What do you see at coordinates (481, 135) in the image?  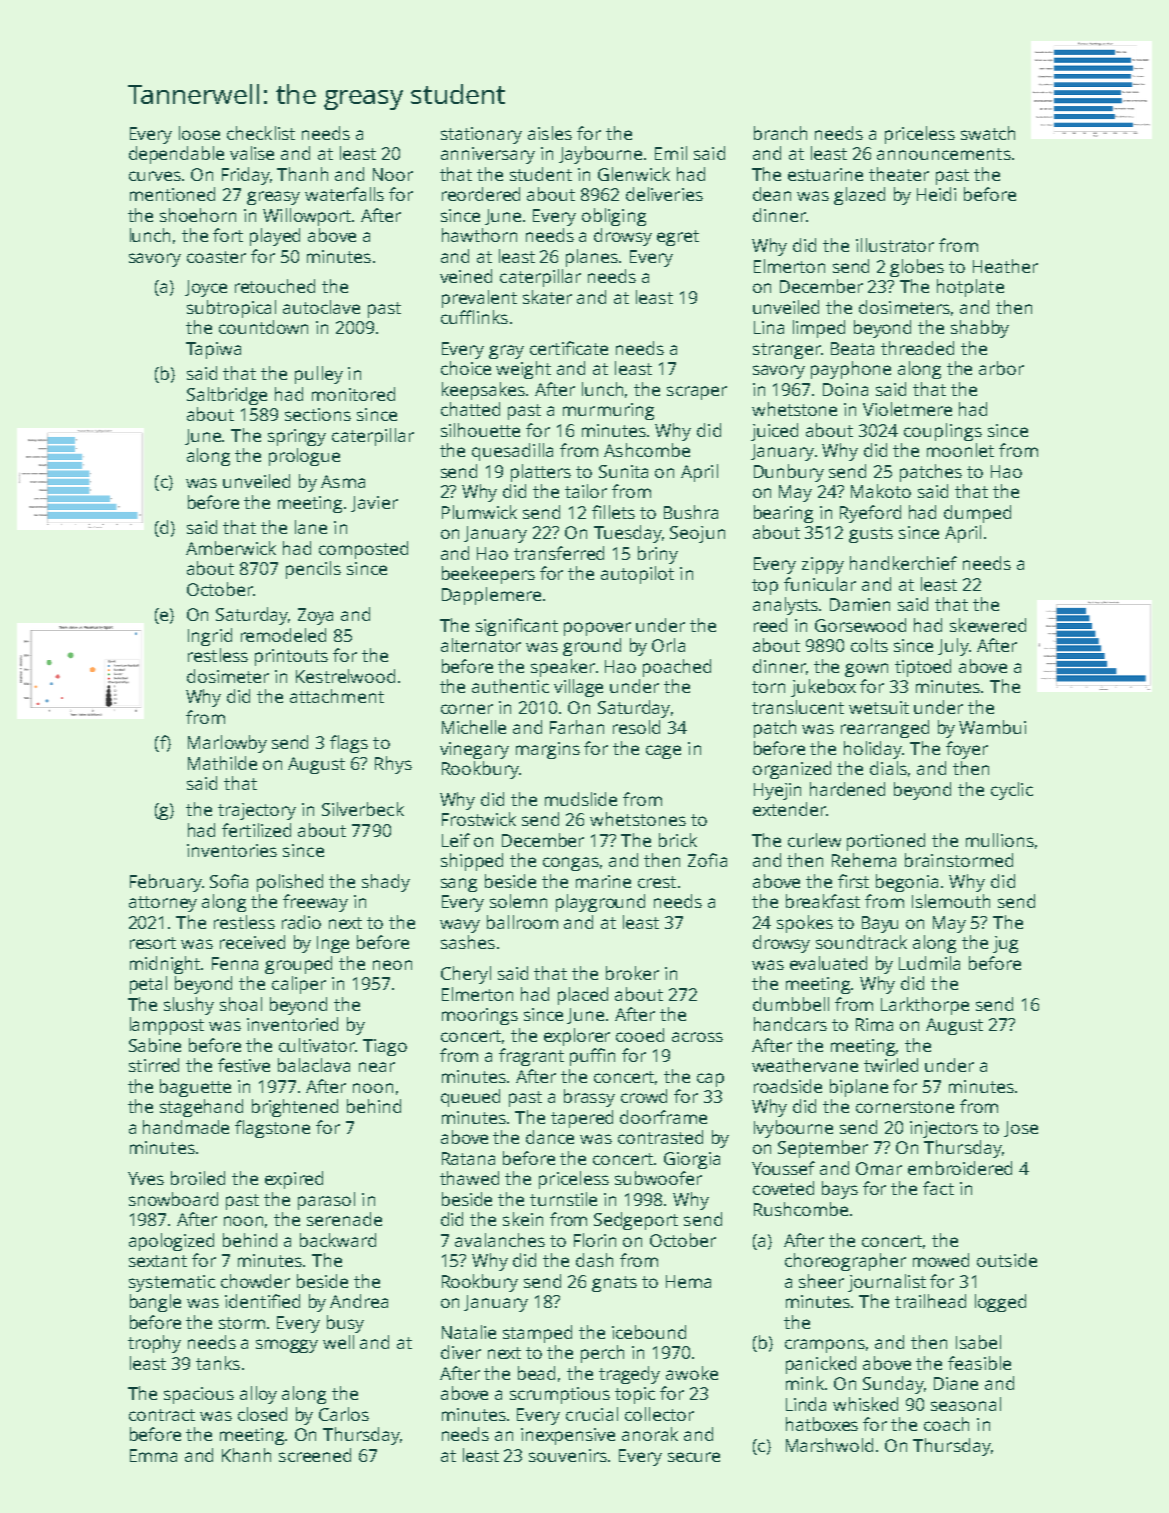 I see `stationary` at bounding box center [481, 135].
